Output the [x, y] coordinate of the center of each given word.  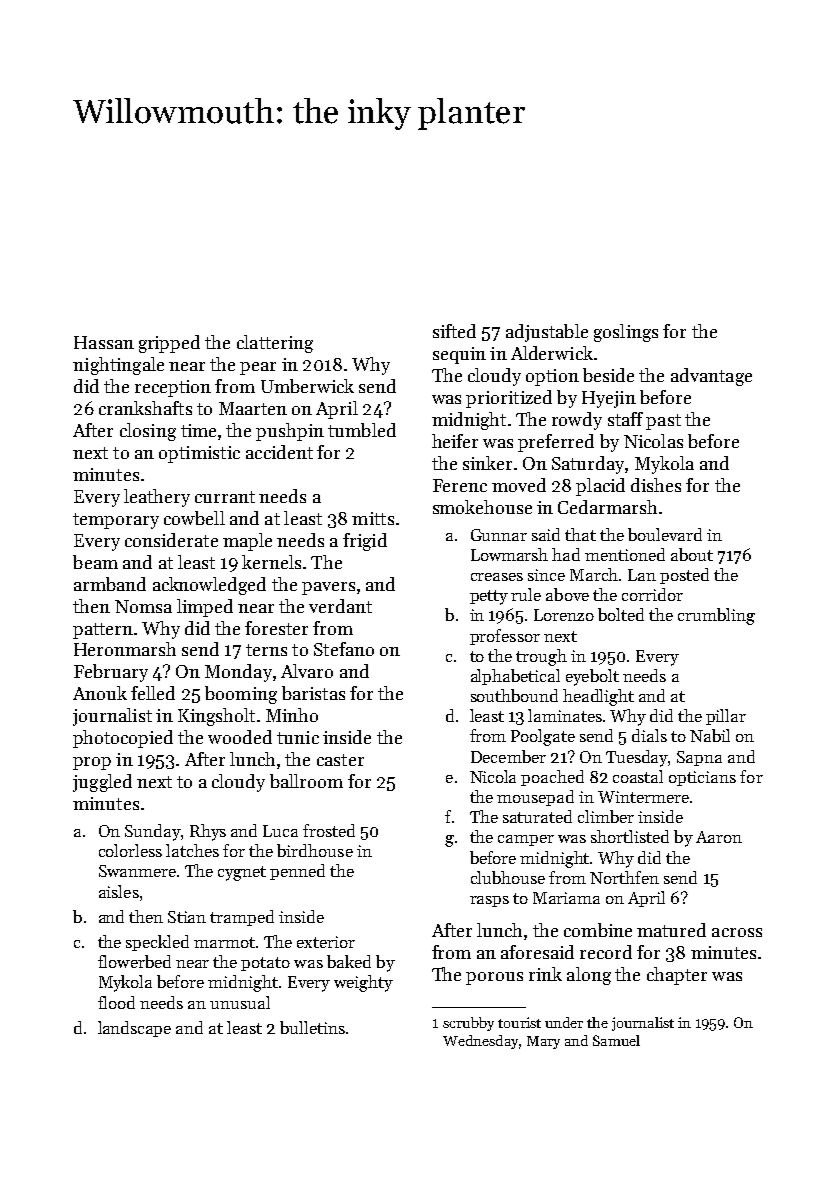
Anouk [100, 693]
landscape [134, 1029]
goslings [626, 333]
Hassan [104, 342]
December [508, 756]
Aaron [719, 837]
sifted [454, 331]
